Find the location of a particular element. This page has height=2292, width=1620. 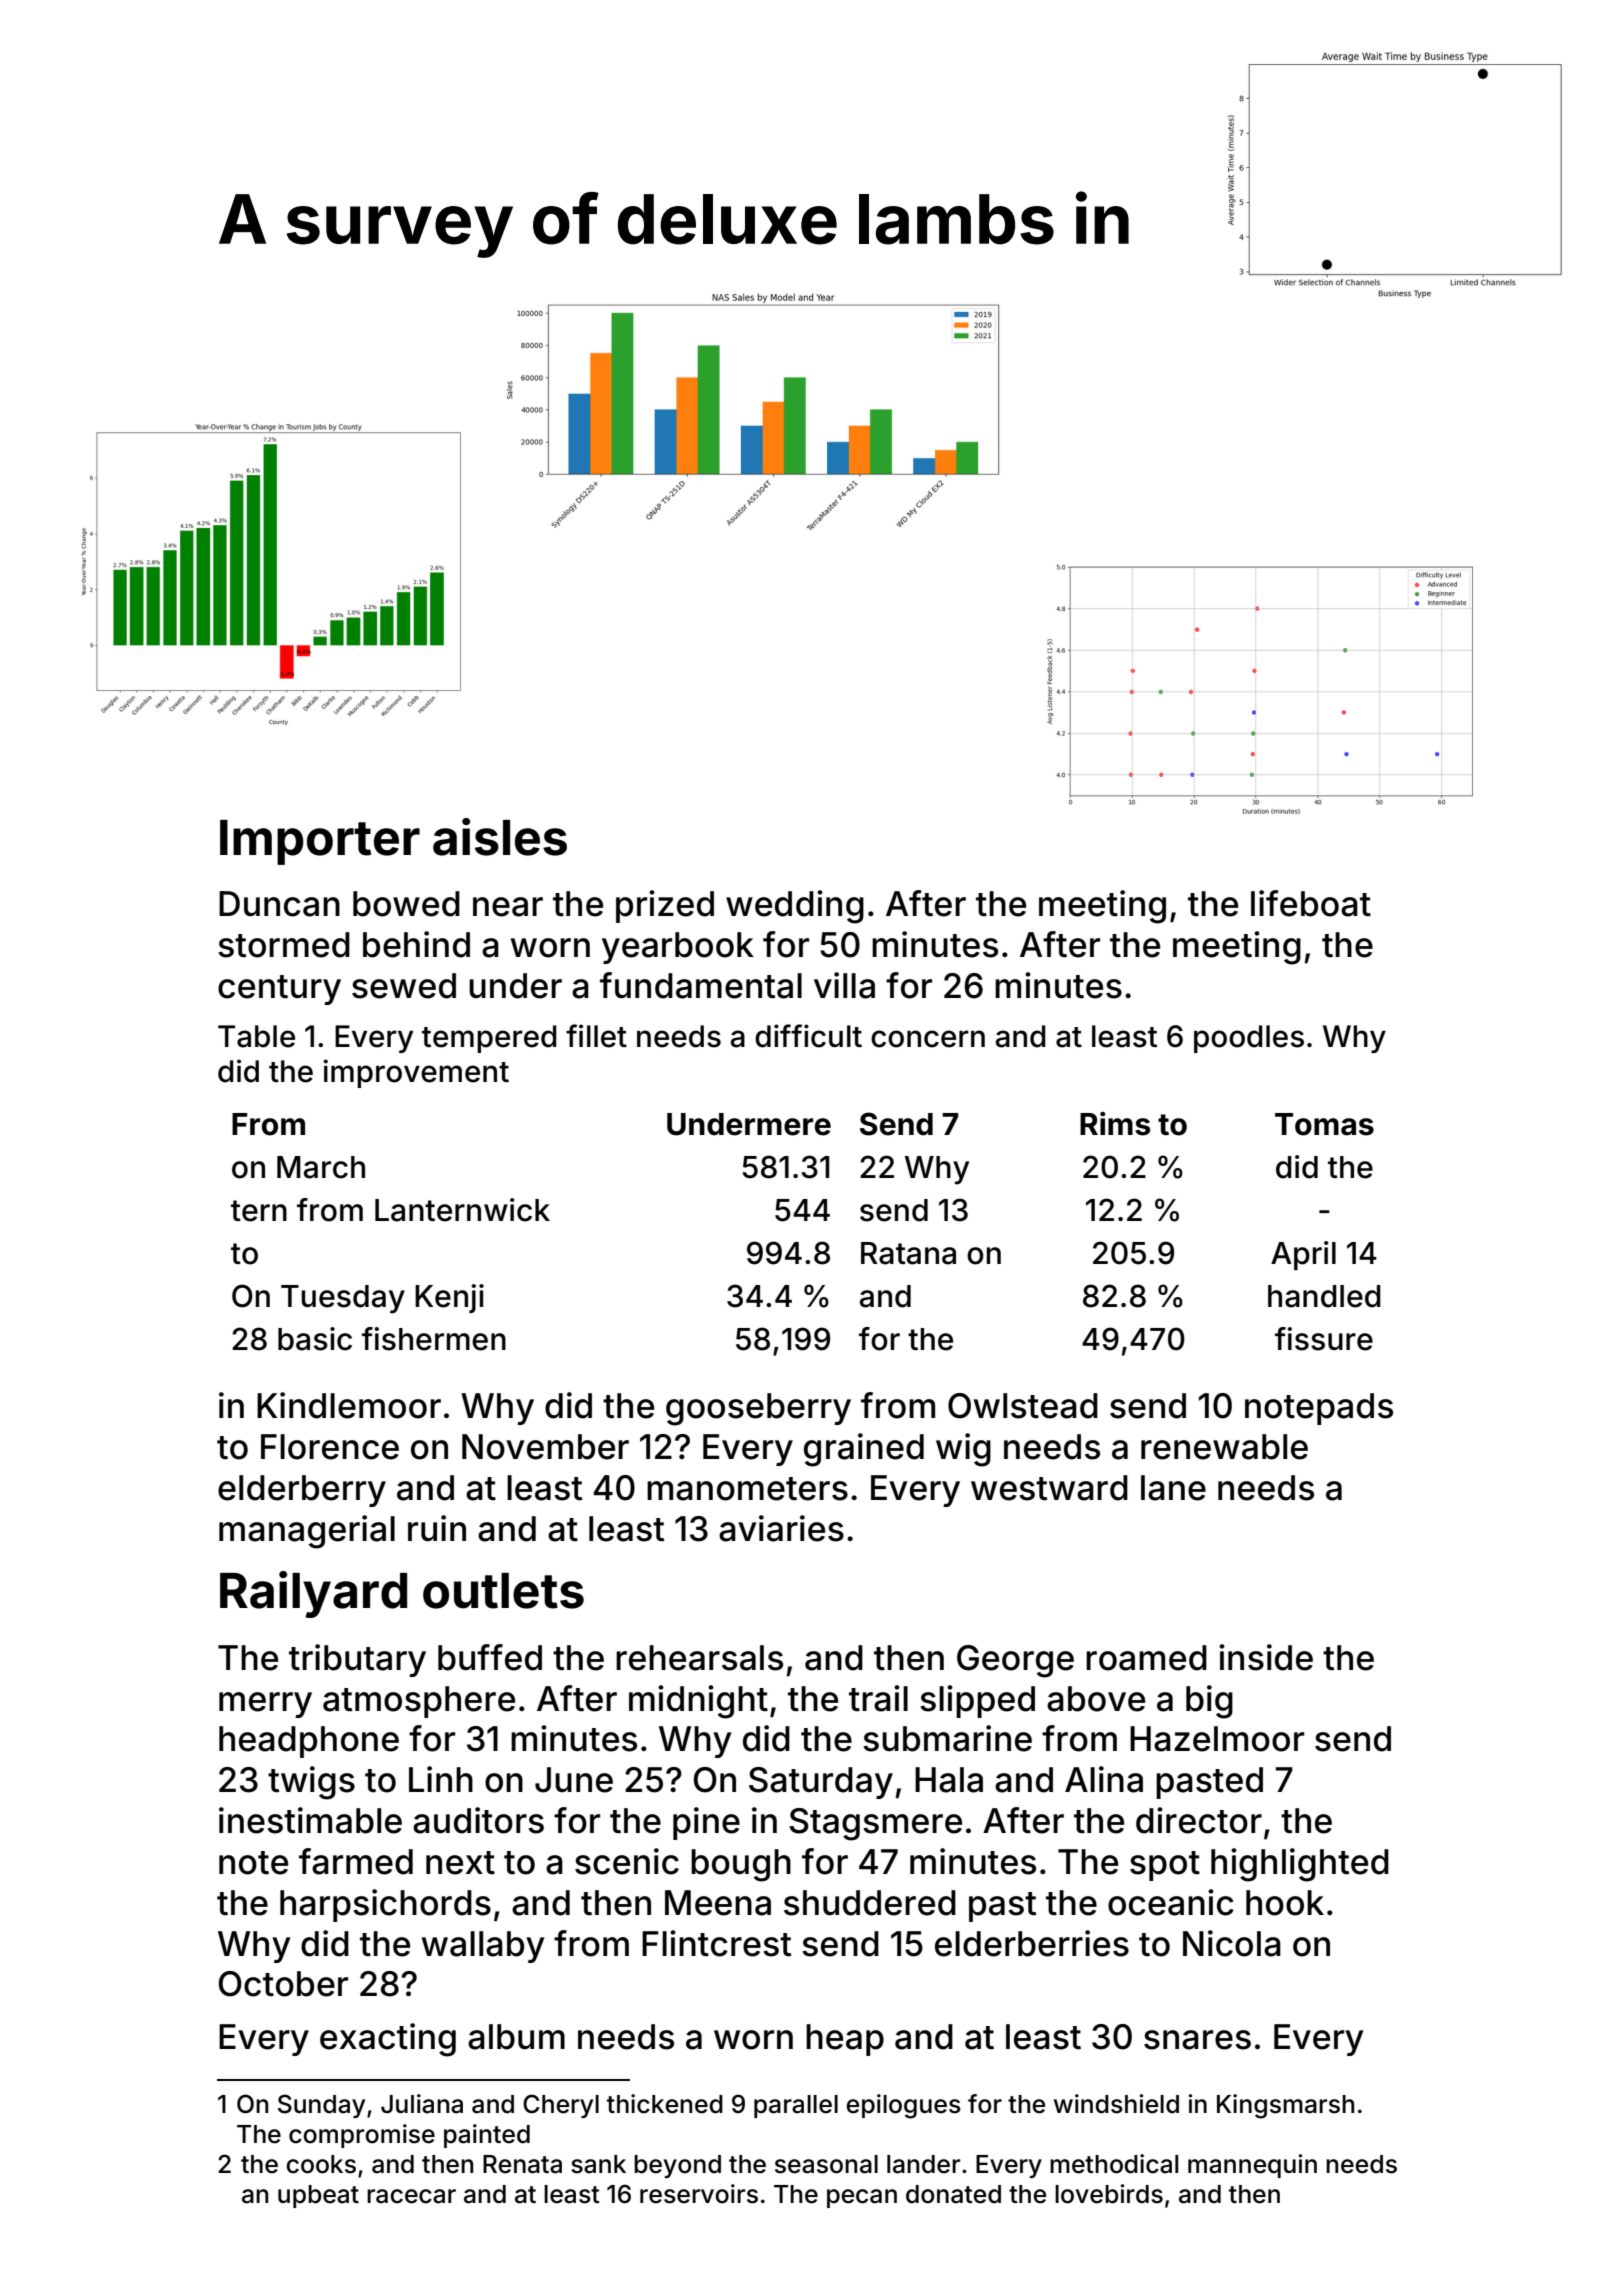

tempered is located at coordinates (489, 1039).
